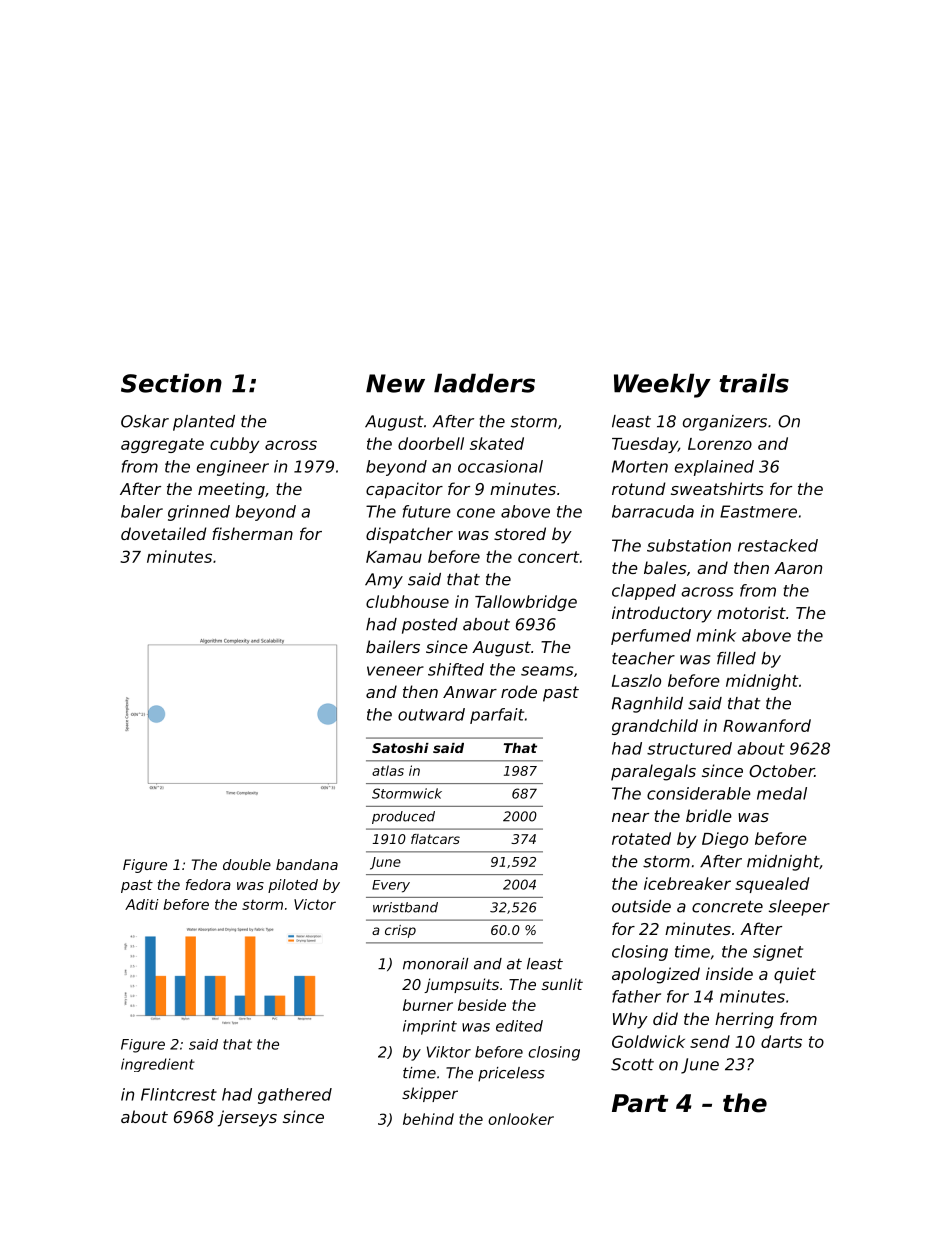 The height and width of the screenshot is (1233, 952). What do you see at coordinates (456, 669) in the screenshot?
I see `shifted` at bounding box center [456, 669].
